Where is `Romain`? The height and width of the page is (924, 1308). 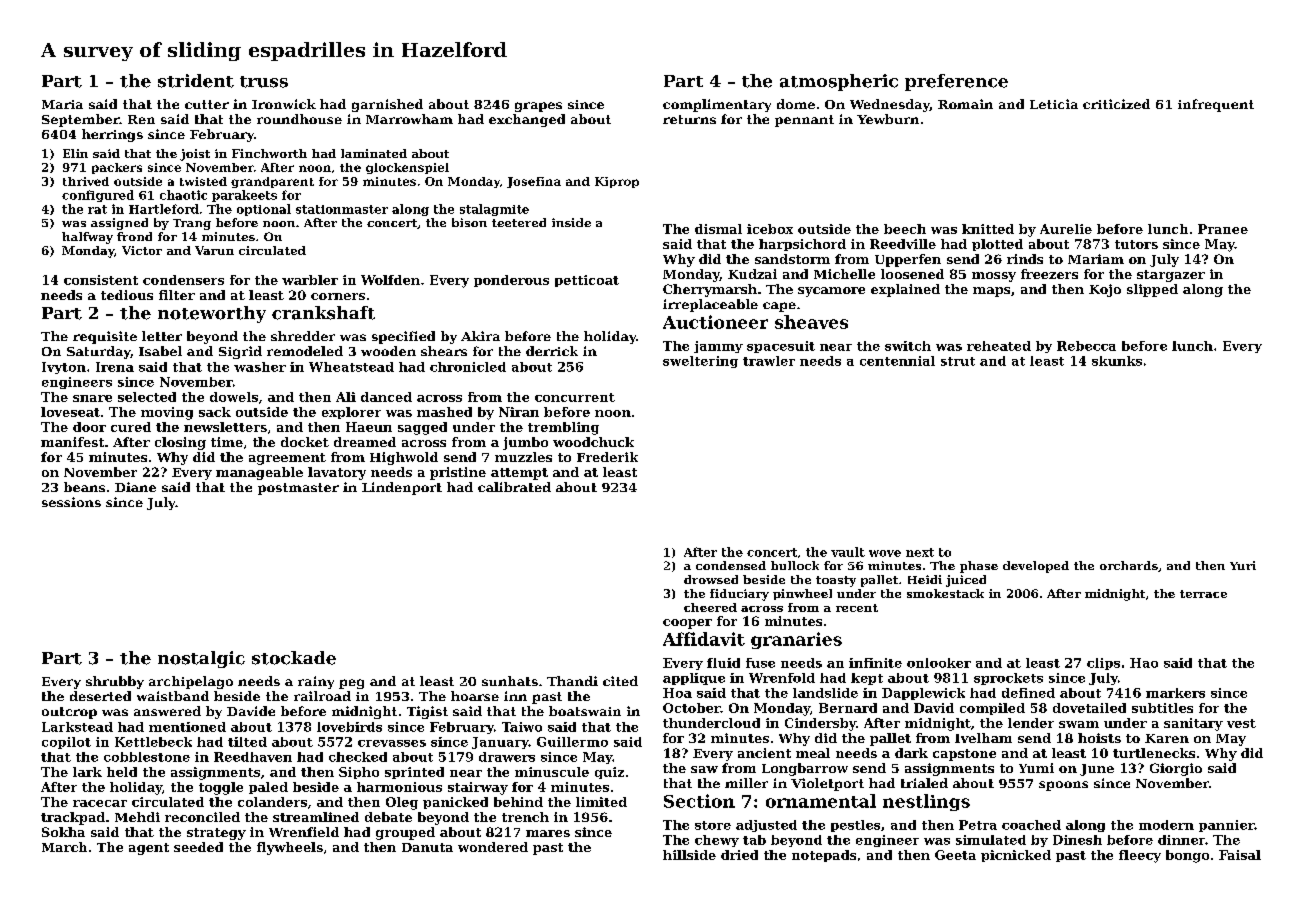
Romain is located at coordinates (965, 104).
